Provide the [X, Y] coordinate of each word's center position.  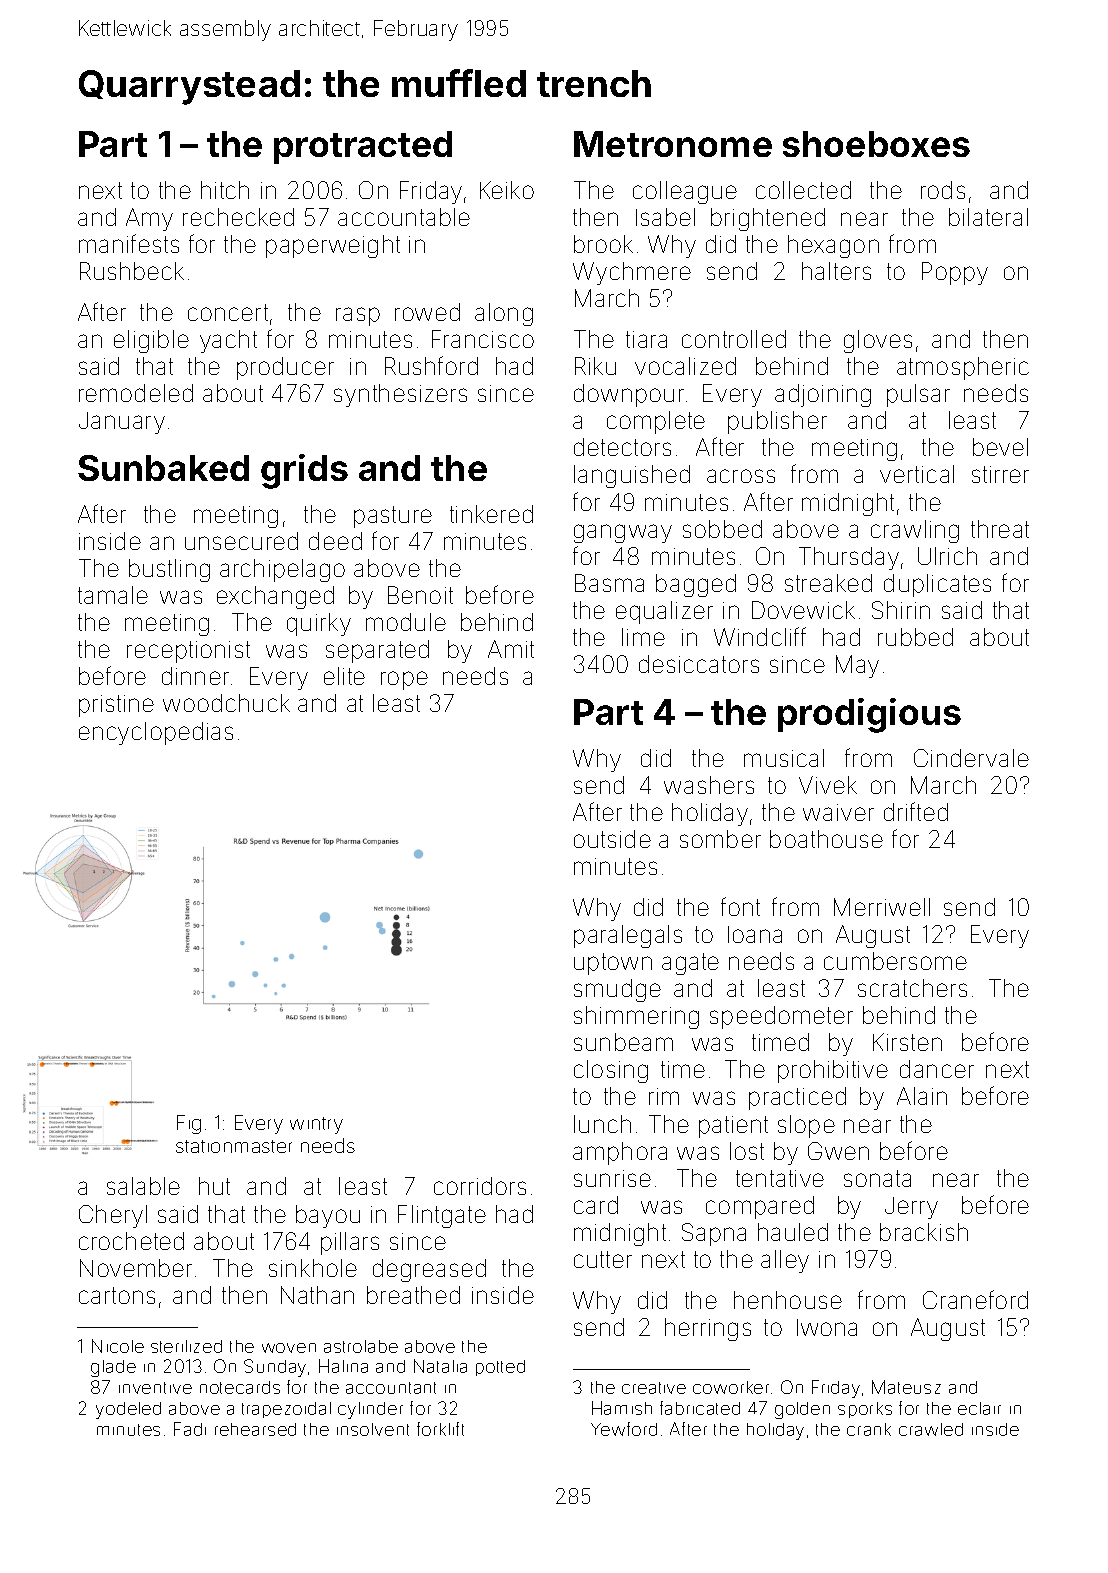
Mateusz [906, 1387]
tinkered [491, 514]
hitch [225, 190]
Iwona [827, 1327]
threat [1000, 529]
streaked [828, 583]
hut [214, 1186]
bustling [169, 570]
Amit [511, 649]
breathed [413, 1295]
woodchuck [226, 703]
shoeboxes [876, 144]
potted [500, 1368]
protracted [363, 147]
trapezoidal [286, 1410]
